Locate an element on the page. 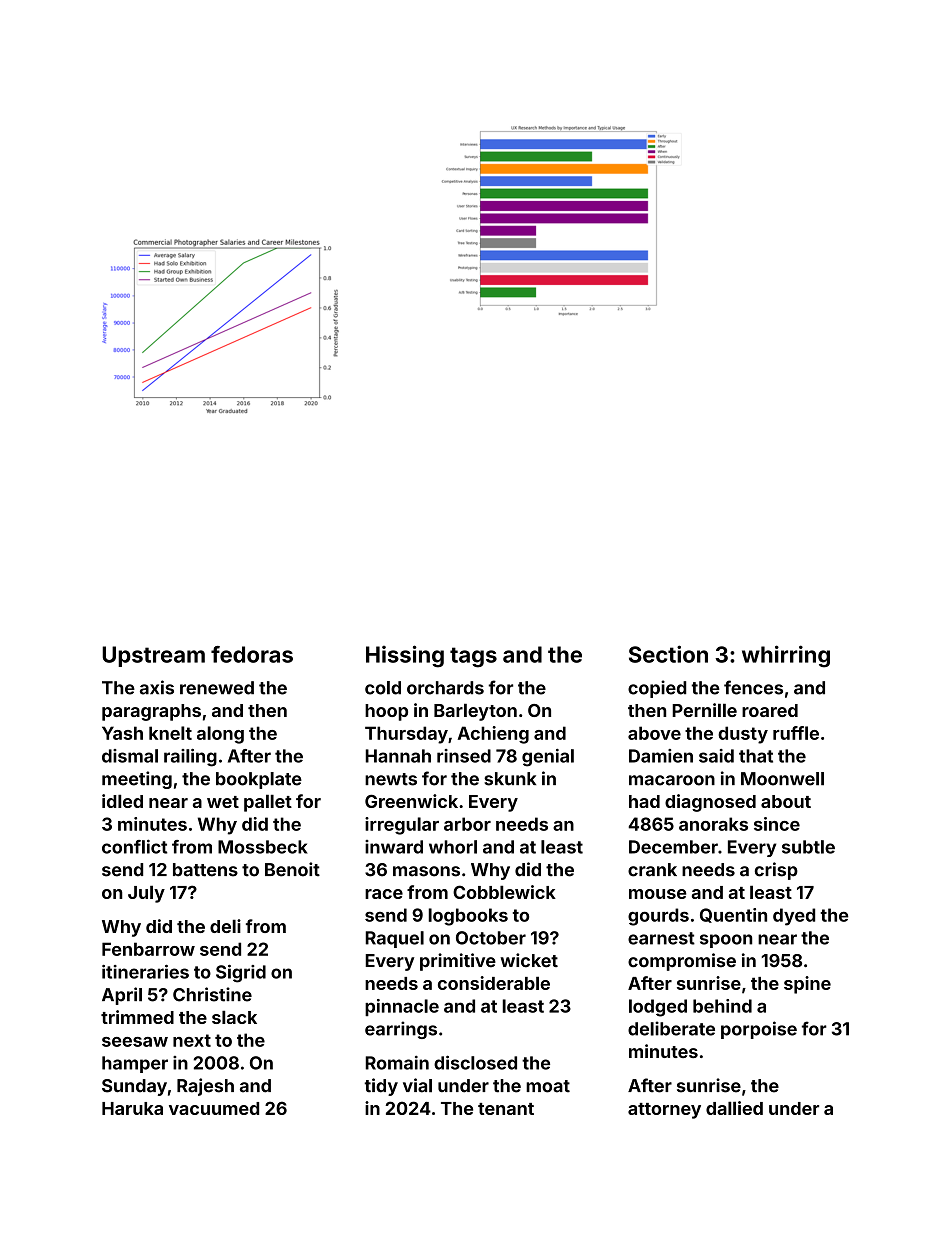 This page has height=1233, width=952. meeting is located at coordinates (137, 780).
